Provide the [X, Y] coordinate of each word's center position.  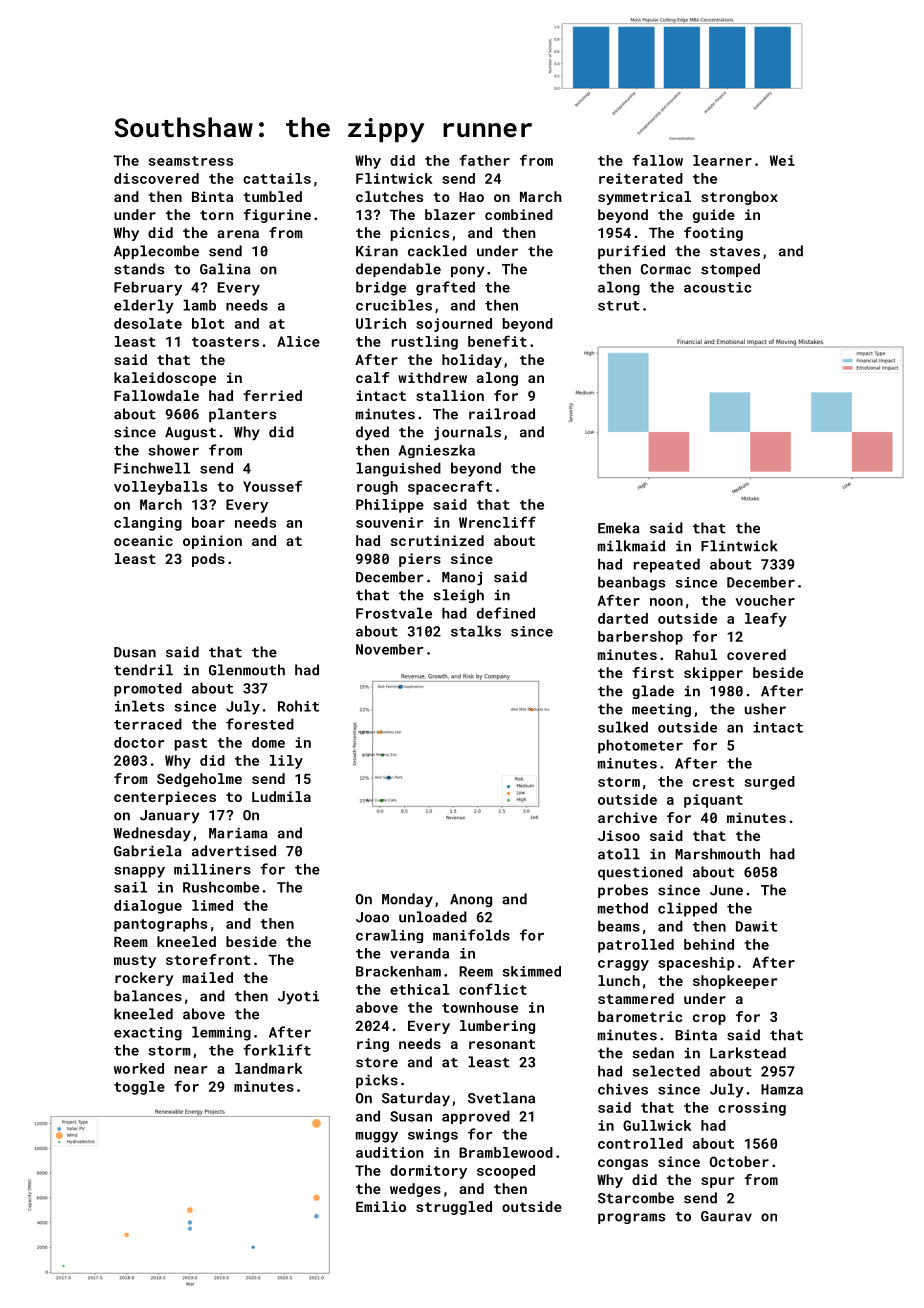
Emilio [381, 1206]
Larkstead [748, 1053]
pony [467, 272]
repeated [667, 565]
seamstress [191, 161]
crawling [389, 936]
